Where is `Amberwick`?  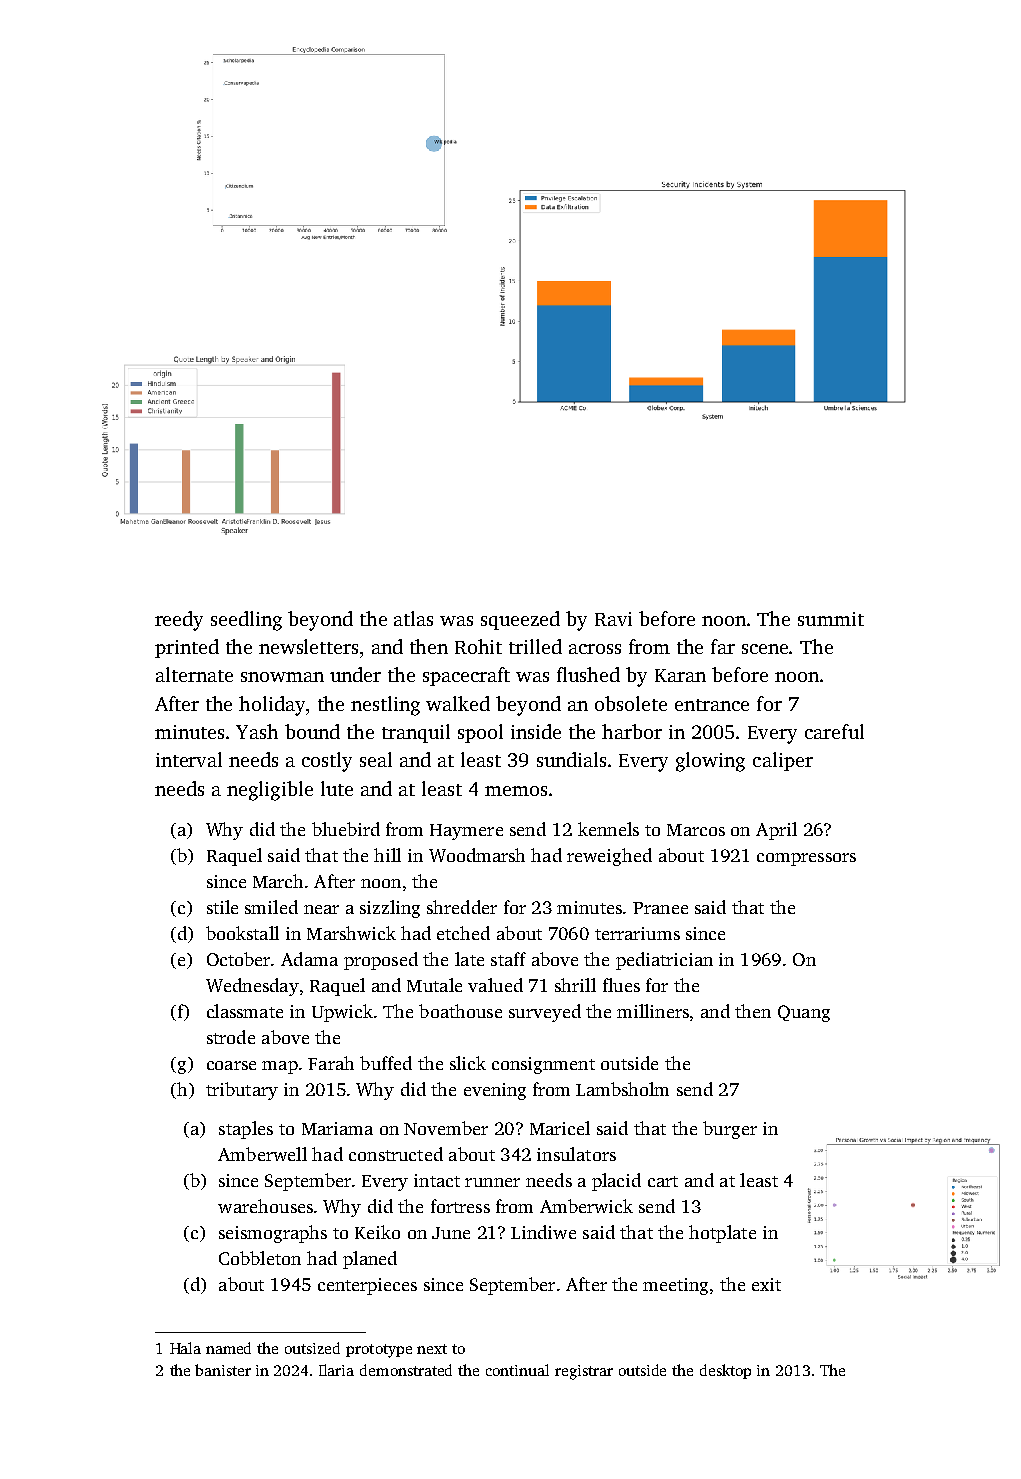
Amberwick is located at coordinates (586, 1206).
